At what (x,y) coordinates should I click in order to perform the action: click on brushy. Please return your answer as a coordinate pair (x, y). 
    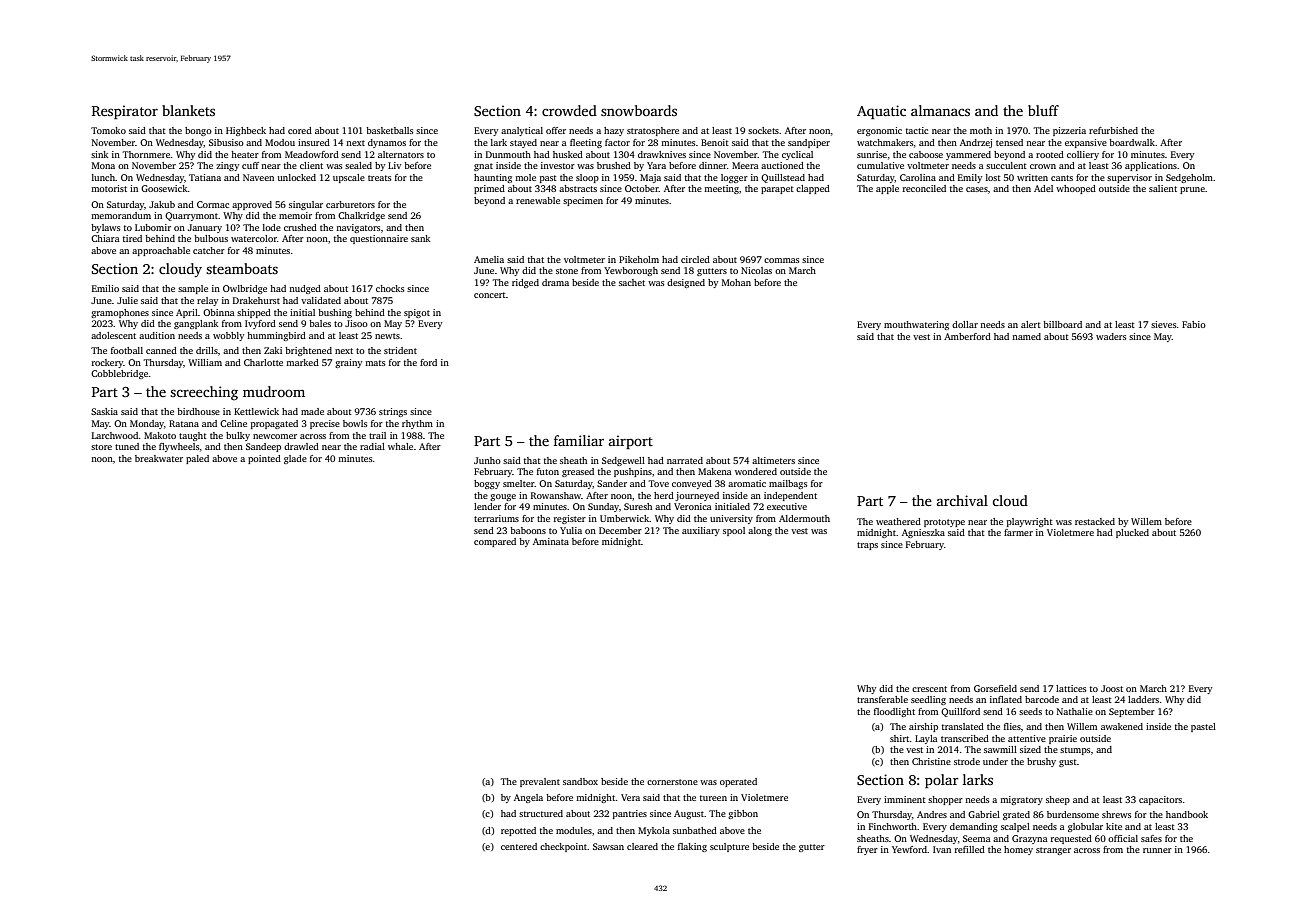
    Looking at the image, I should click on (1041, 762).
